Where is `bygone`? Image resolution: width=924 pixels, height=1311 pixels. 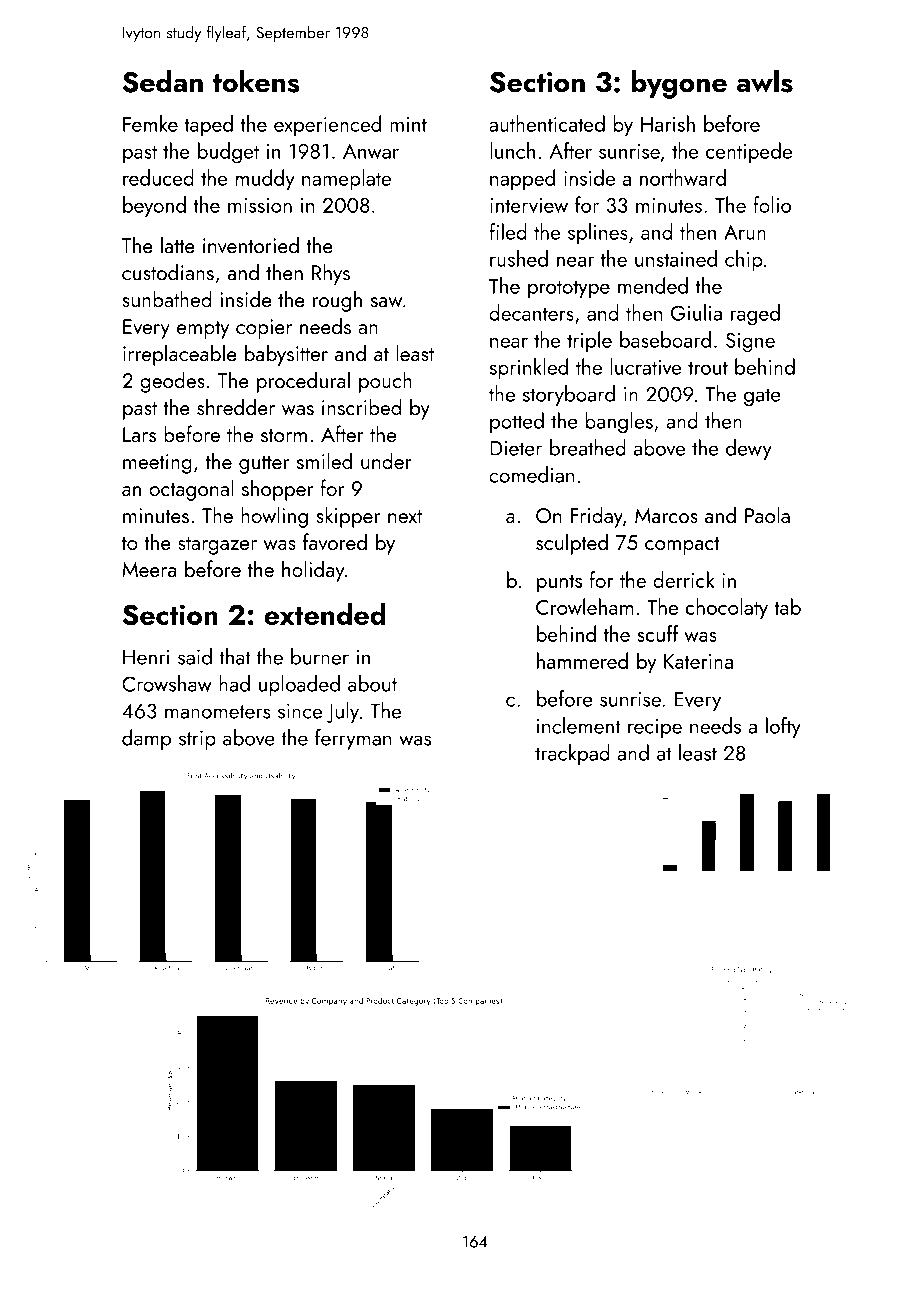 bygone is located at coordinates (679, 84).
